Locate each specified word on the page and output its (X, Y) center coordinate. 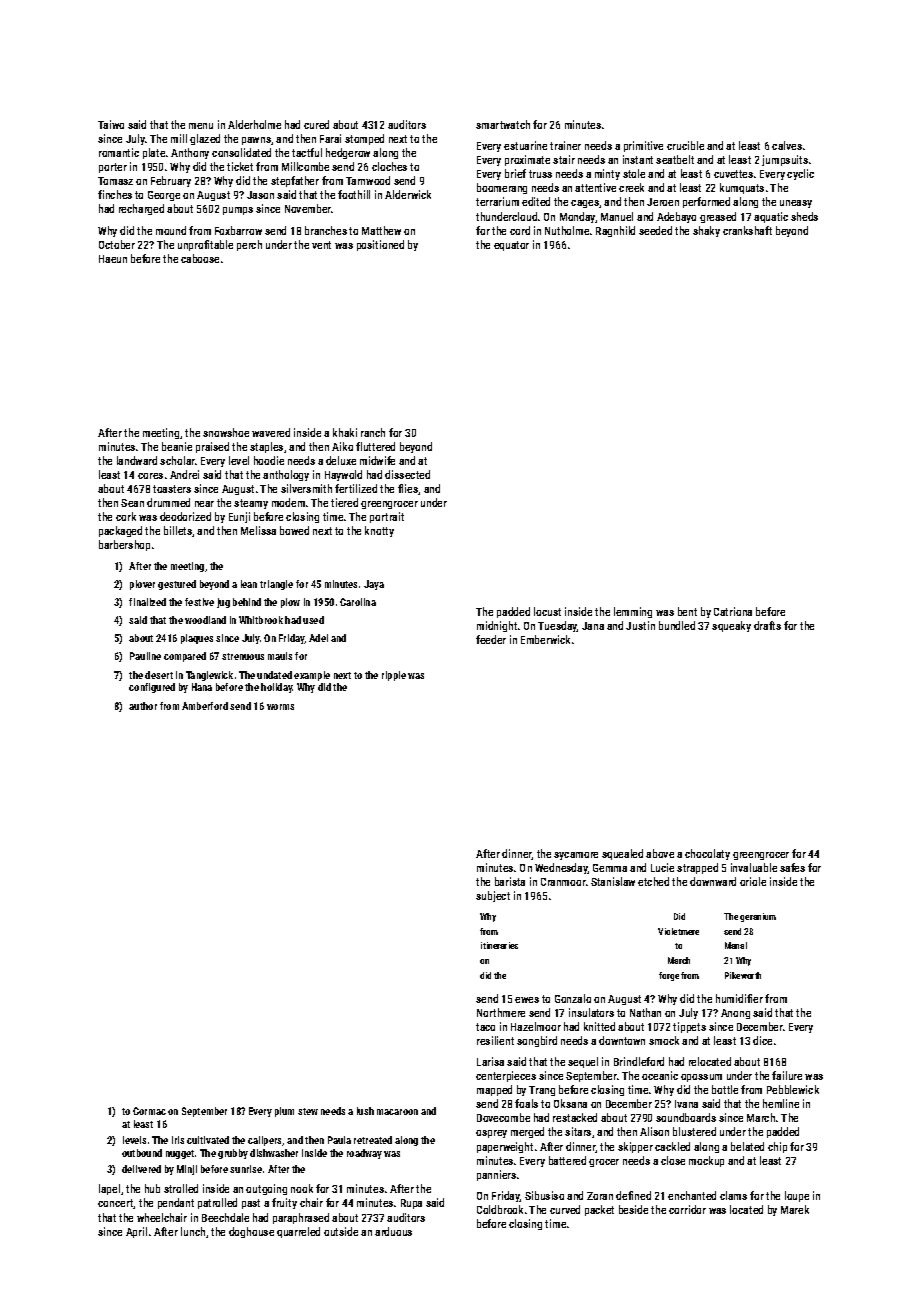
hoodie (269, 460)
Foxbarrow (238, 230)
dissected (407, 474)
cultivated (208, 1140)
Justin (640, 625)
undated (274, 675)
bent (687, 611)
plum (284, 1112)
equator (511, 246)
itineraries (499, 945)
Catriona (733, 611)
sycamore (576, 856)
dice (762, 1040)
